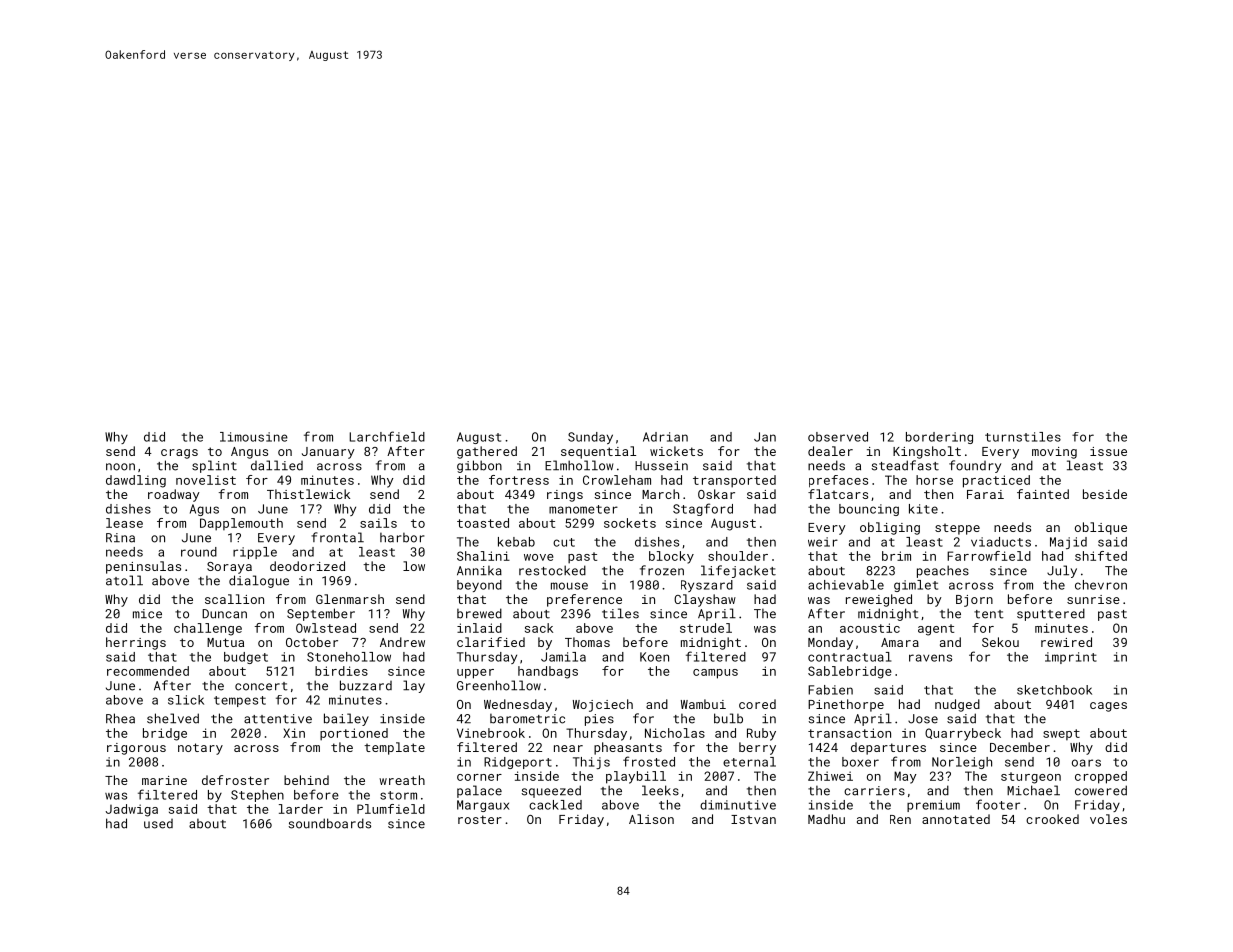  Describe the element at coordinates (329, 823) in the document. I see `soundboards` at that location.
